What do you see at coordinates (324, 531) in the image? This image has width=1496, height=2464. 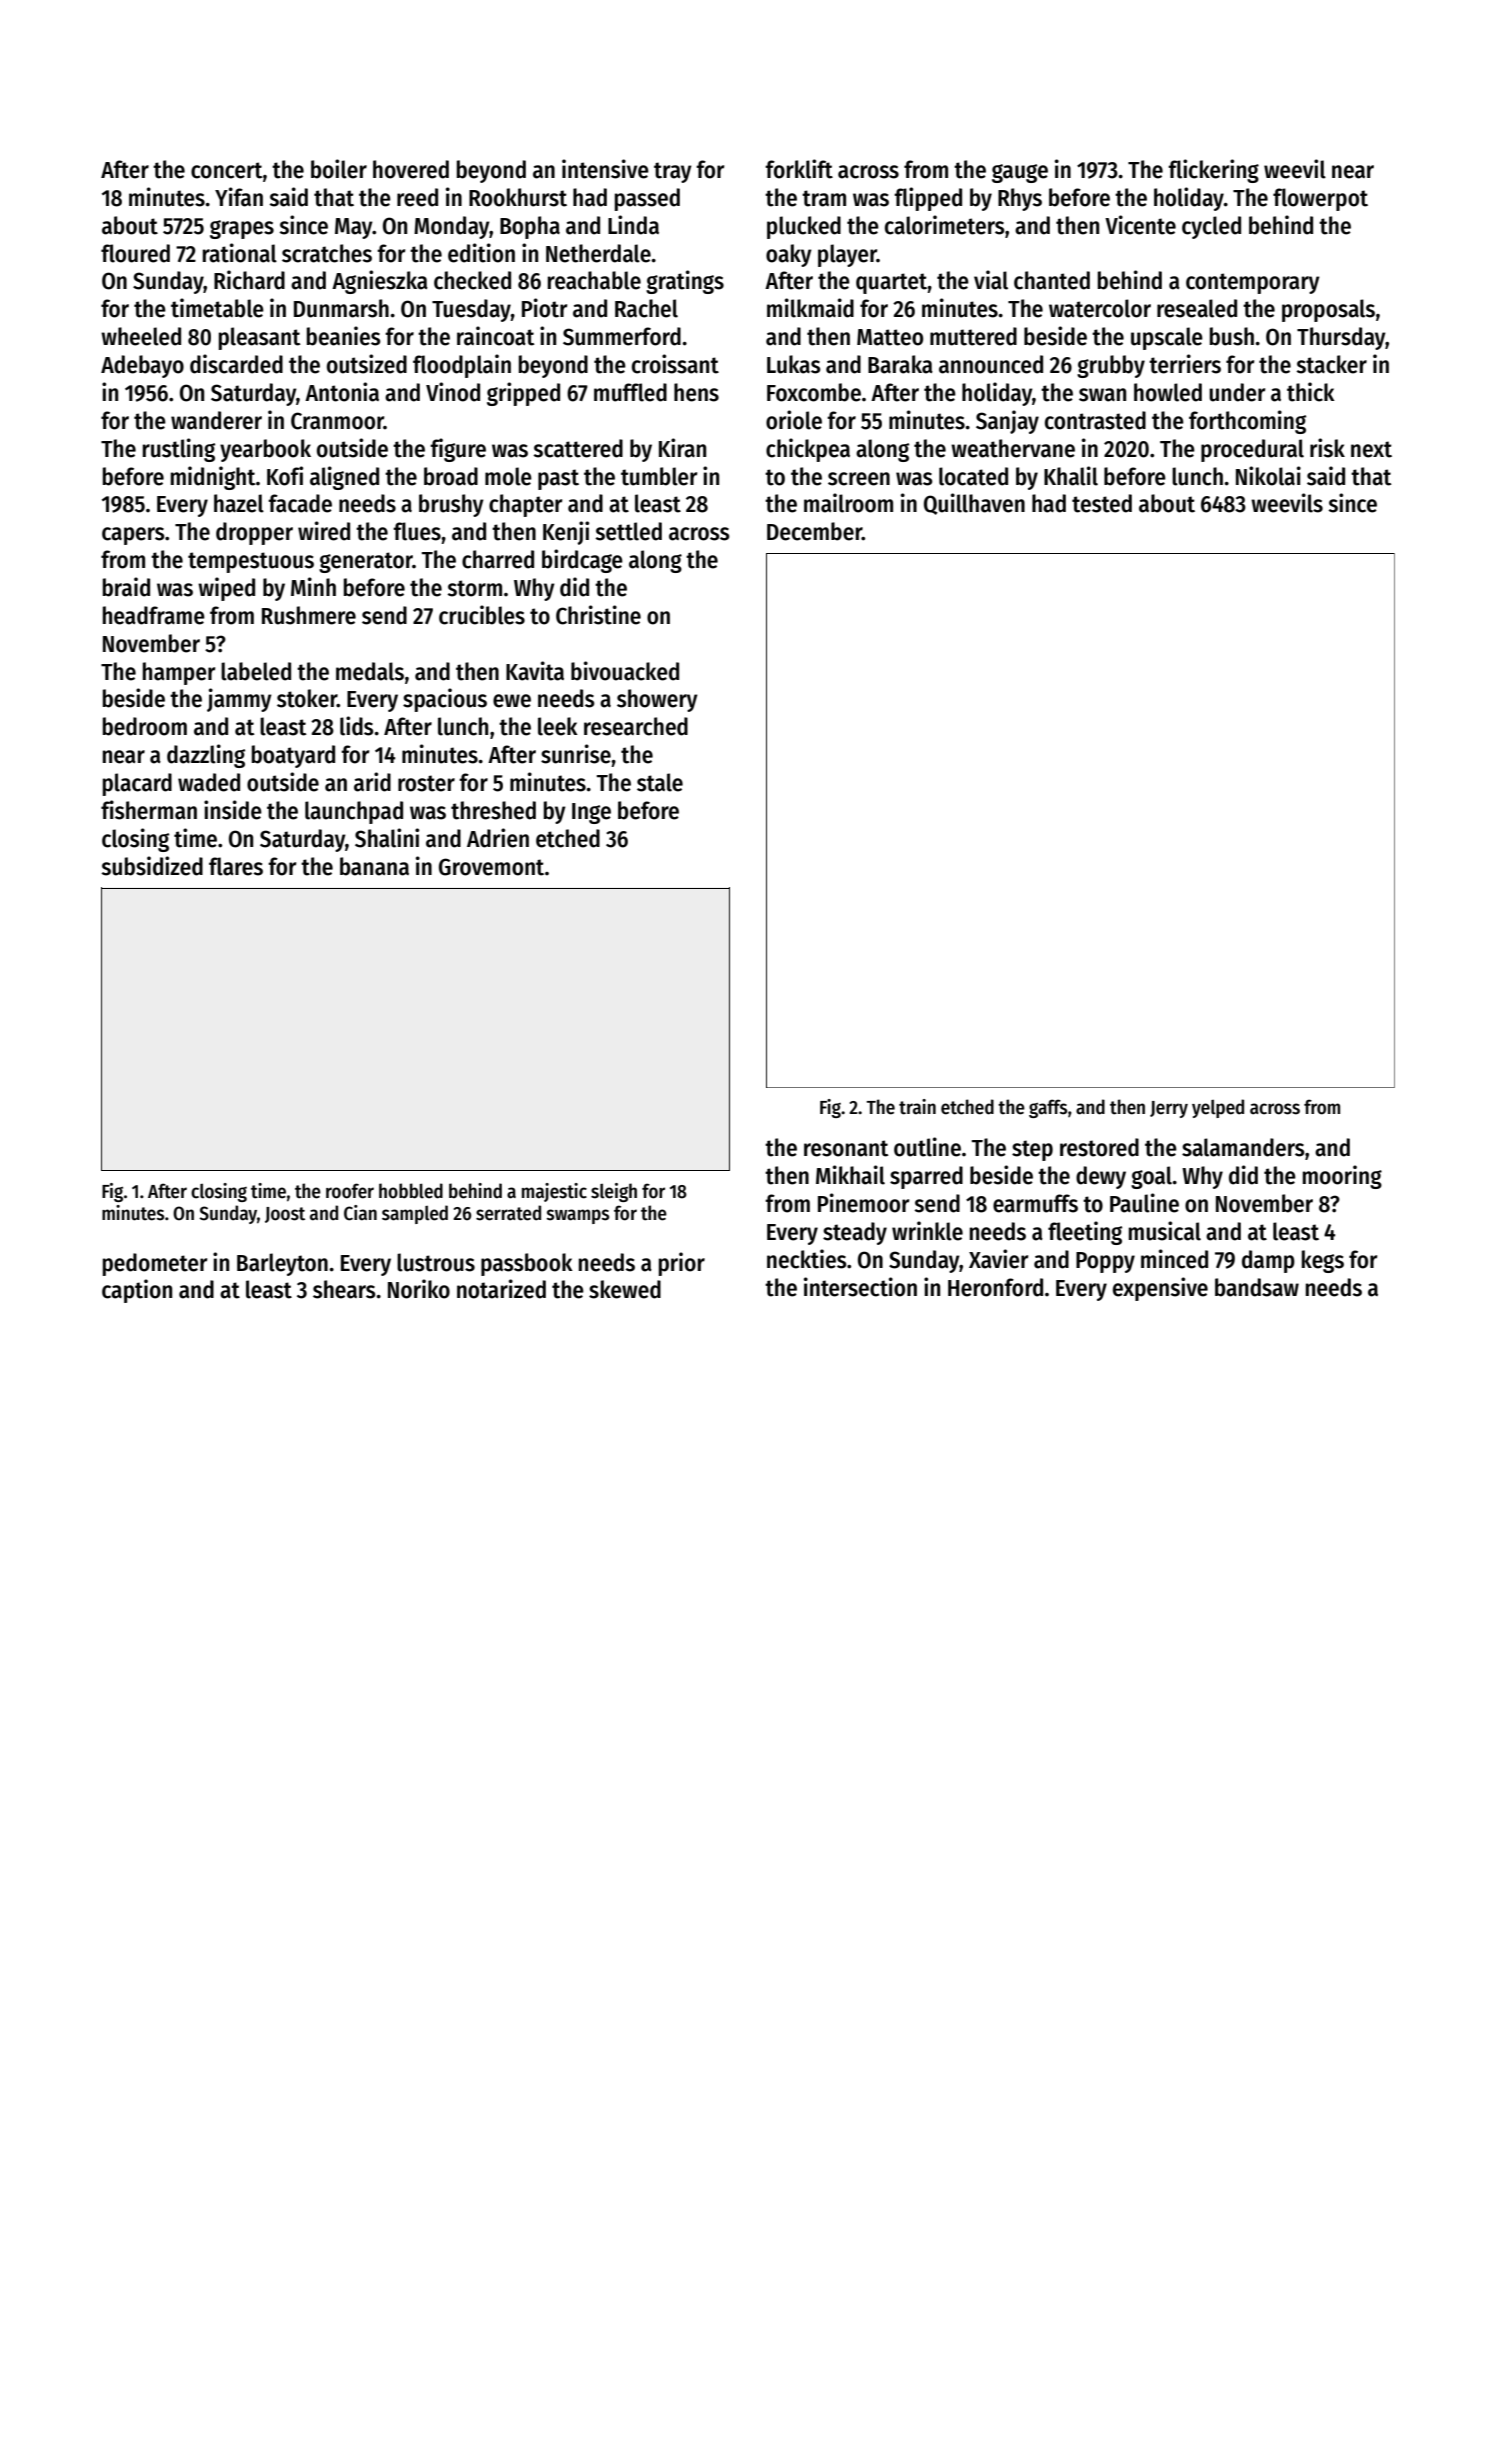 I see `wired` at bounding box center [324, 531].
